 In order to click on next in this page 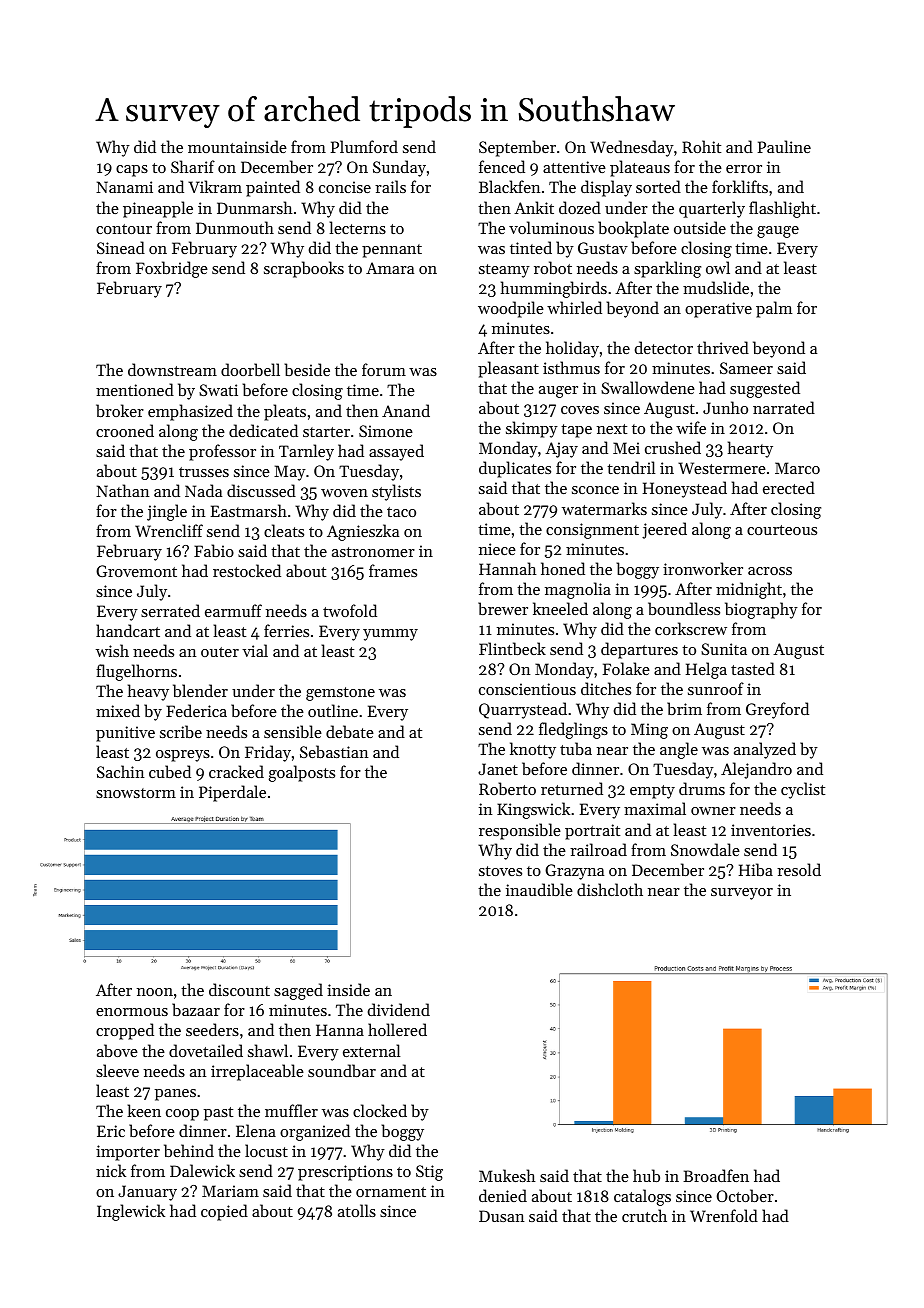, I will do `click(612, 429)`.
